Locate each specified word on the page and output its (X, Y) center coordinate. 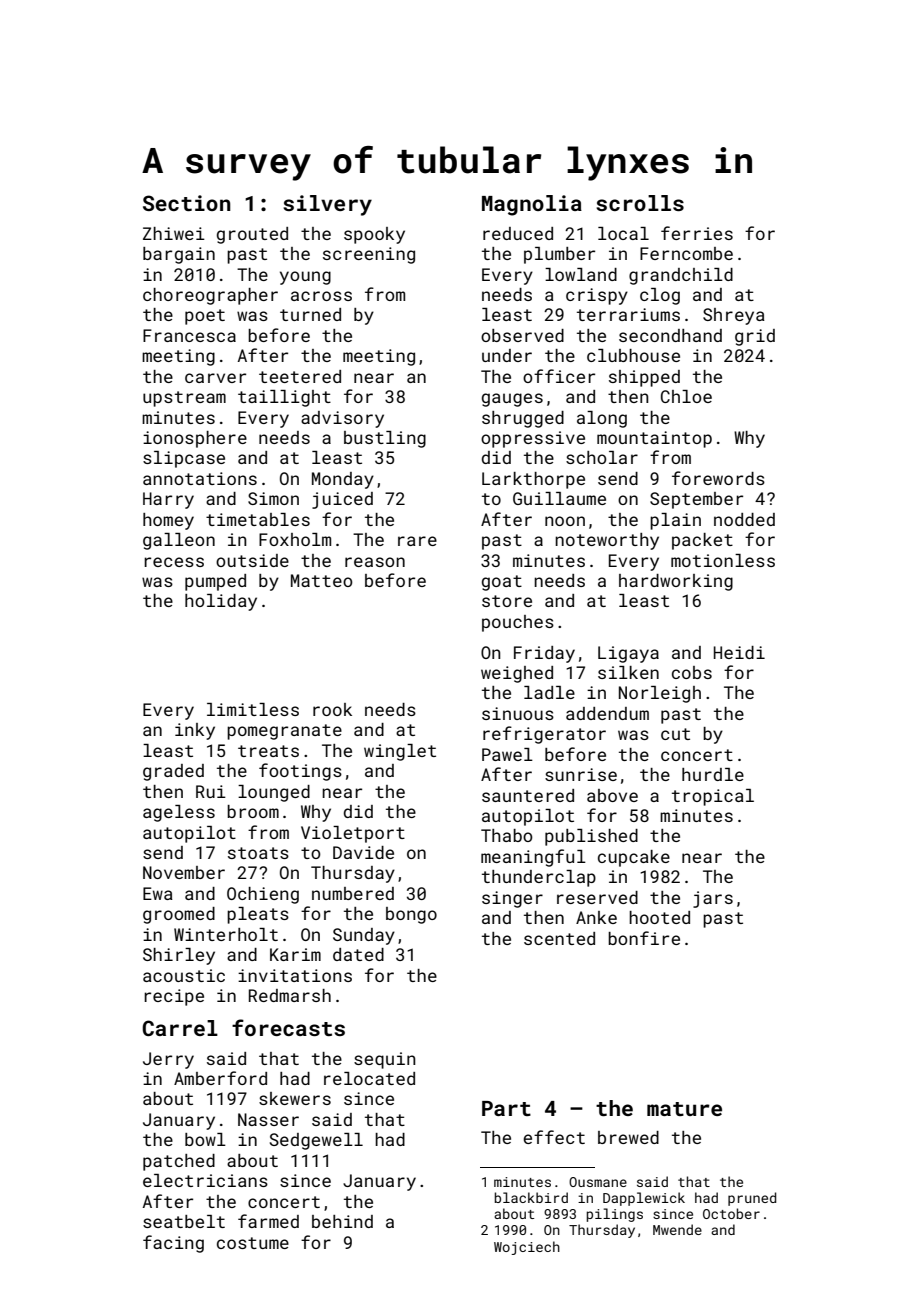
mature (684, 1109)
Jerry (168, 1060)
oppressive (533, 439)
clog (660, 296)
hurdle (713, 774)
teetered (300, 376)
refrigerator (544, 735)
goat (502, 583)
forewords (718, 478)
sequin (385, 1060)
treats (268, 751)
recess (174, 562)
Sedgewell (316, 1141)
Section (187, 203)
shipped (644, 378)
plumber (559, 255)
